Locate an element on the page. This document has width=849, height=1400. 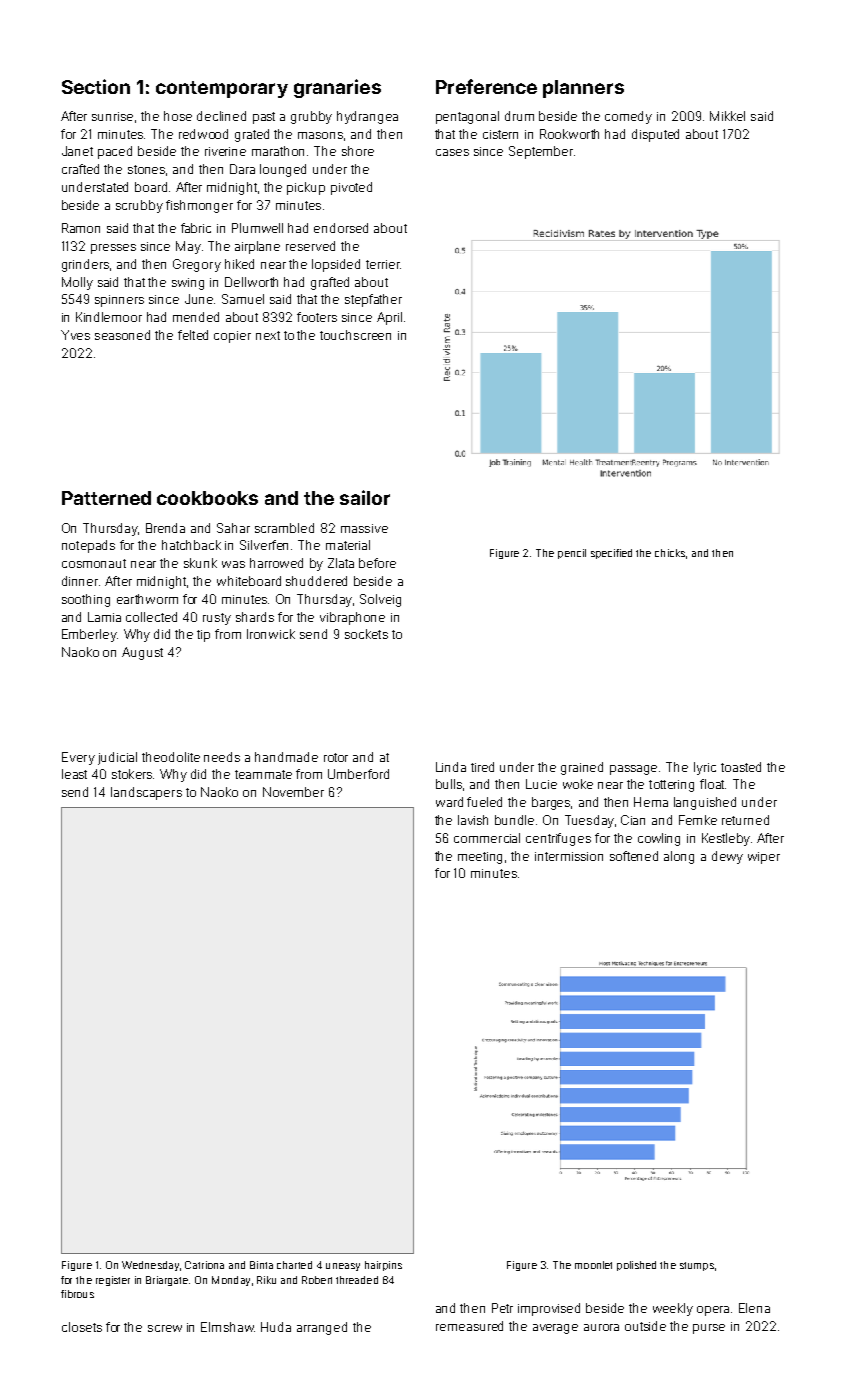
stumps is located at coordinates (697, 1266).
